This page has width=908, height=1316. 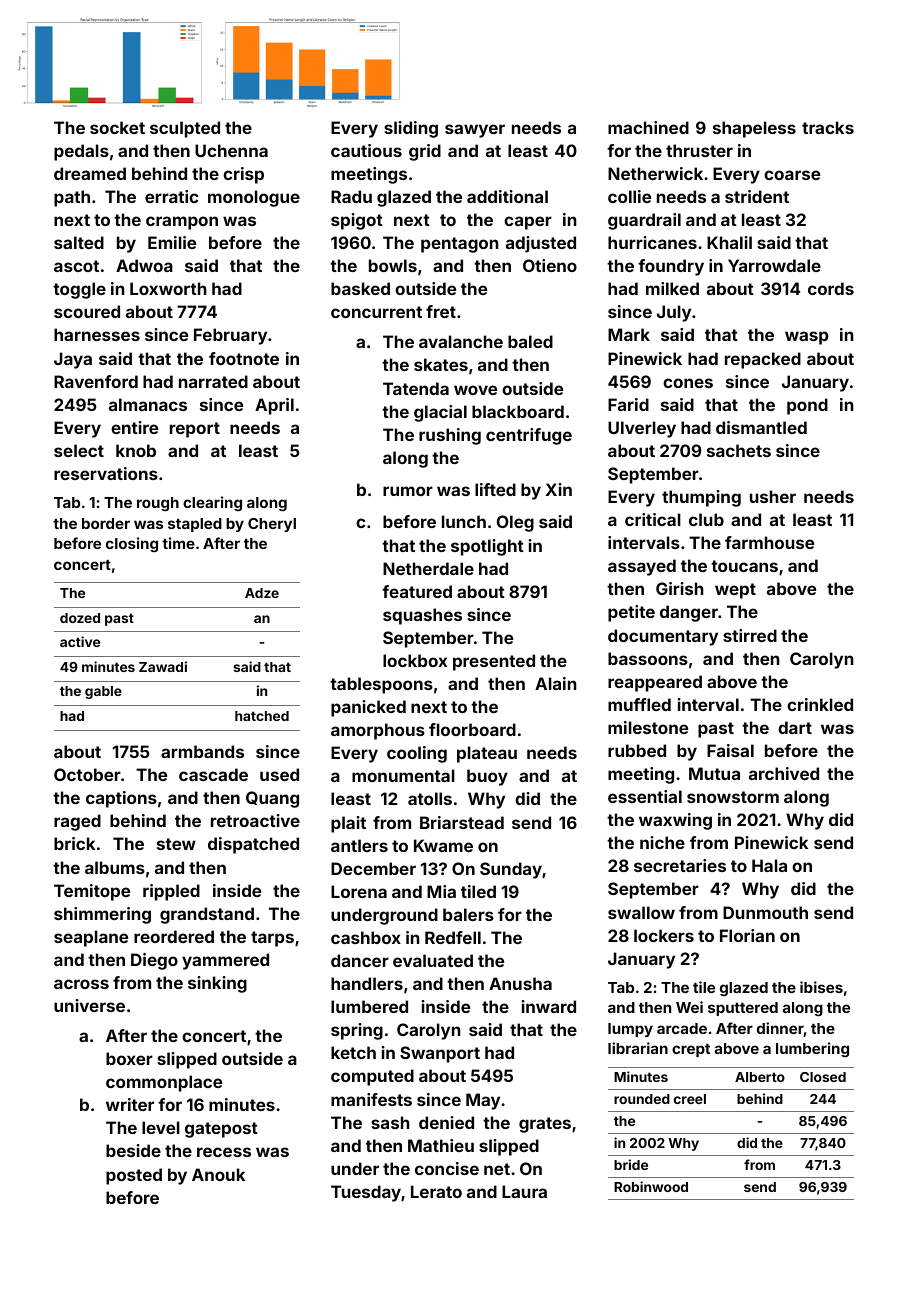 What do you see at coordinates (823, 1077) in the page?
I see `Closed` at bounding box center [823, 1077].
